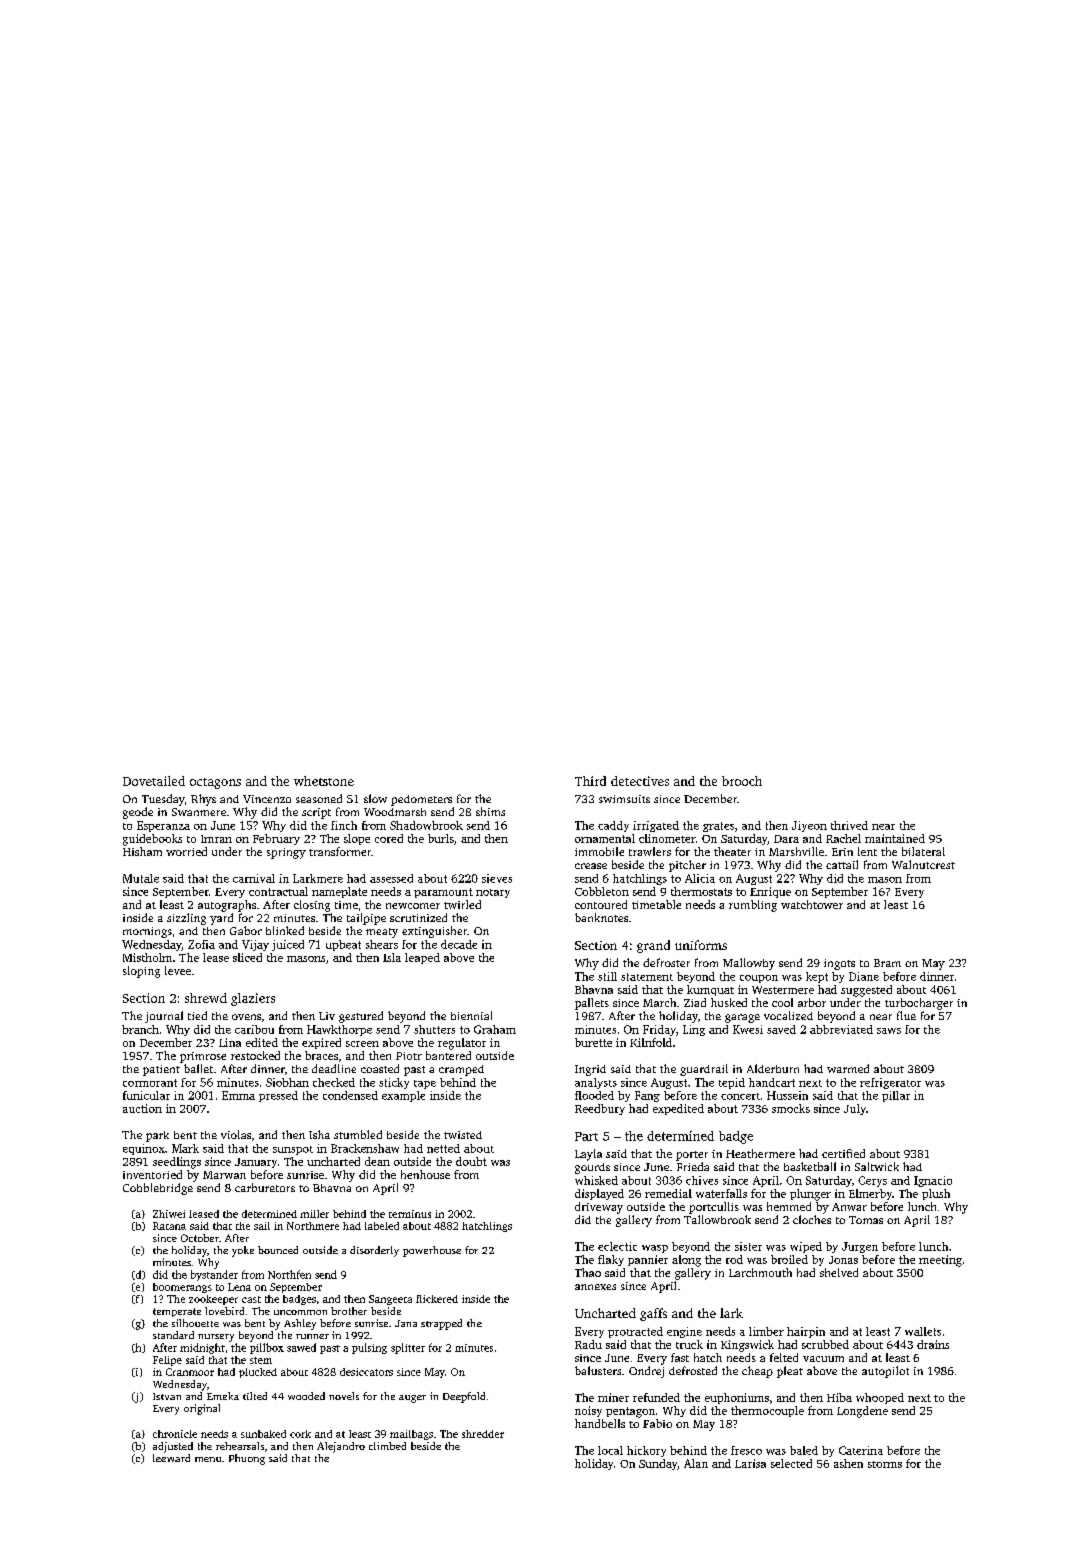 This page has width=1091, height=1549. What do you see at coordinates (701, 945) in the page?
I see `uniforms` at bounding box center [701, 945].
